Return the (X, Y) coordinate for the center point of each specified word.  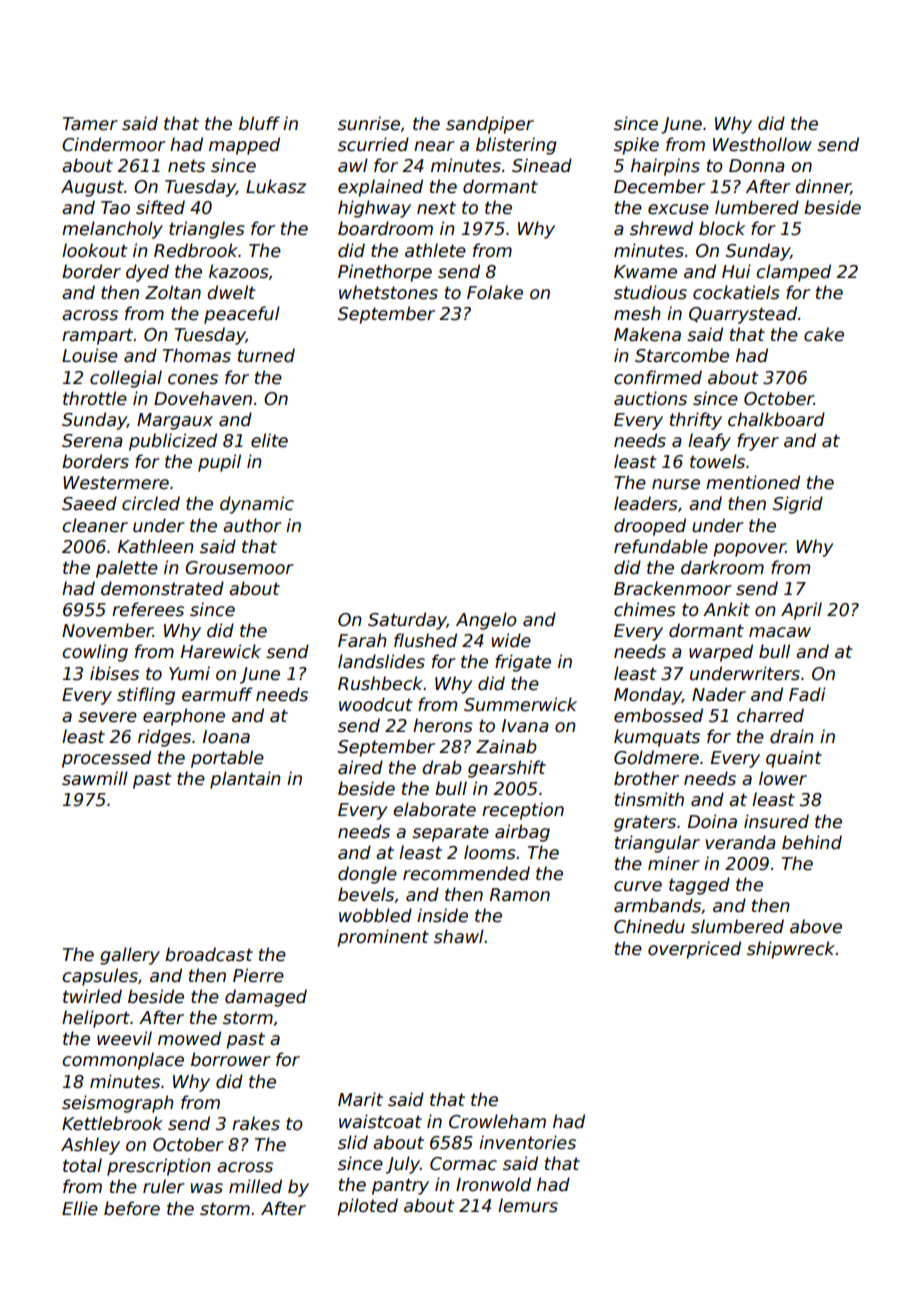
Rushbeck (381, 683)
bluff (259, 123)
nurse (676, 484)
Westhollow (762, 144)
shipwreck (791, 950)
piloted (367, 1207)
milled (255, 1186)
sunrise (369, 123)
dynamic (257, 505)
